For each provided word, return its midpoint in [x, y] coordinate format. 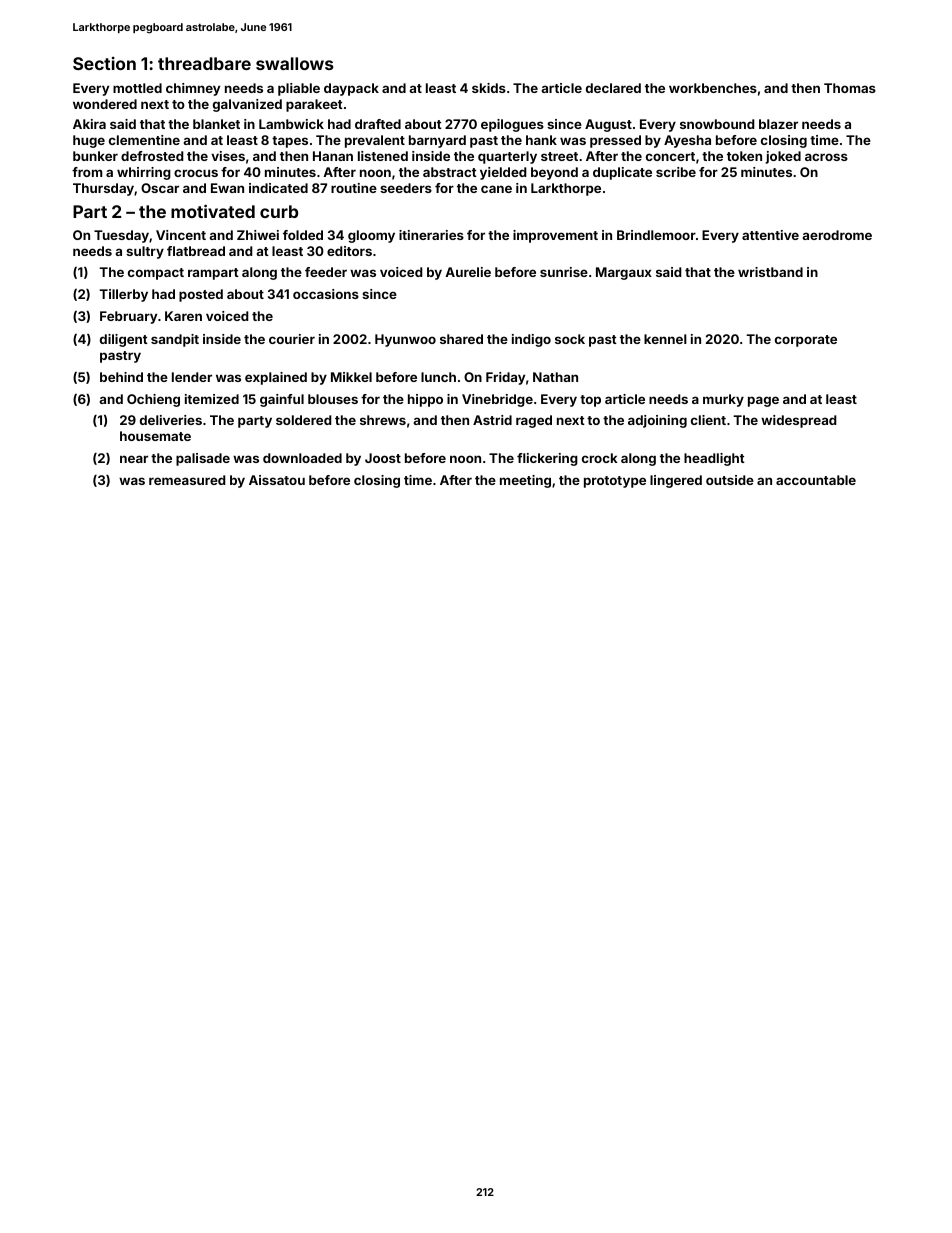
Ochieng [153, 400]
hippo [425, 400]
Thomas [850, 88]
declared [613, 88]
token [744, 156]
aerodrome [837, 235]
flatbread [196, 251]
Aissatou [277, 480]
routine [354, 188]
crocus [196, 173]
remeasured [187, 480]
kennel [665, 339]
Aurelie [468, 272]
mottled [137, 88]
